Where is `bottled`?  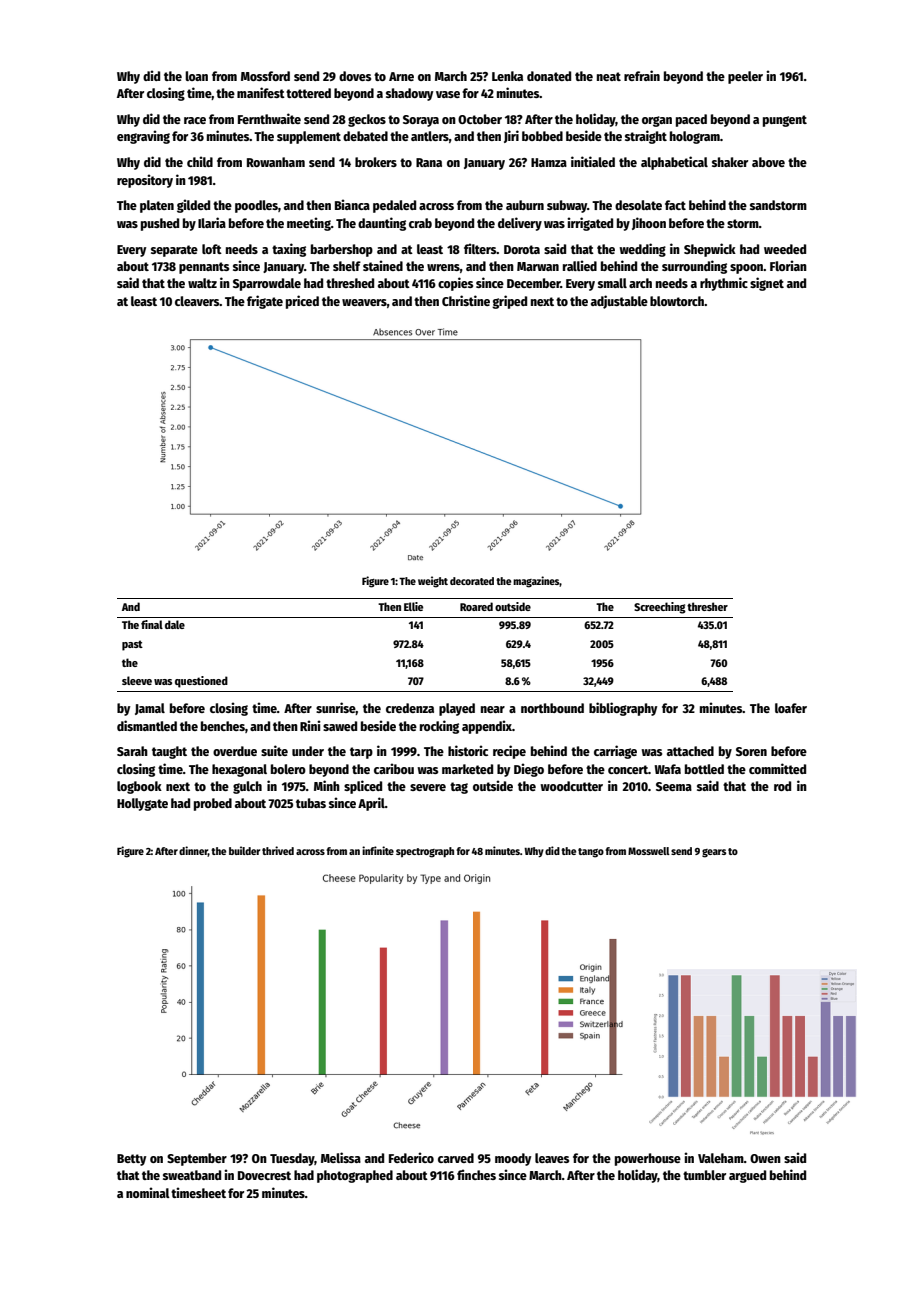 bottled is located at coordinates (704, 769).
